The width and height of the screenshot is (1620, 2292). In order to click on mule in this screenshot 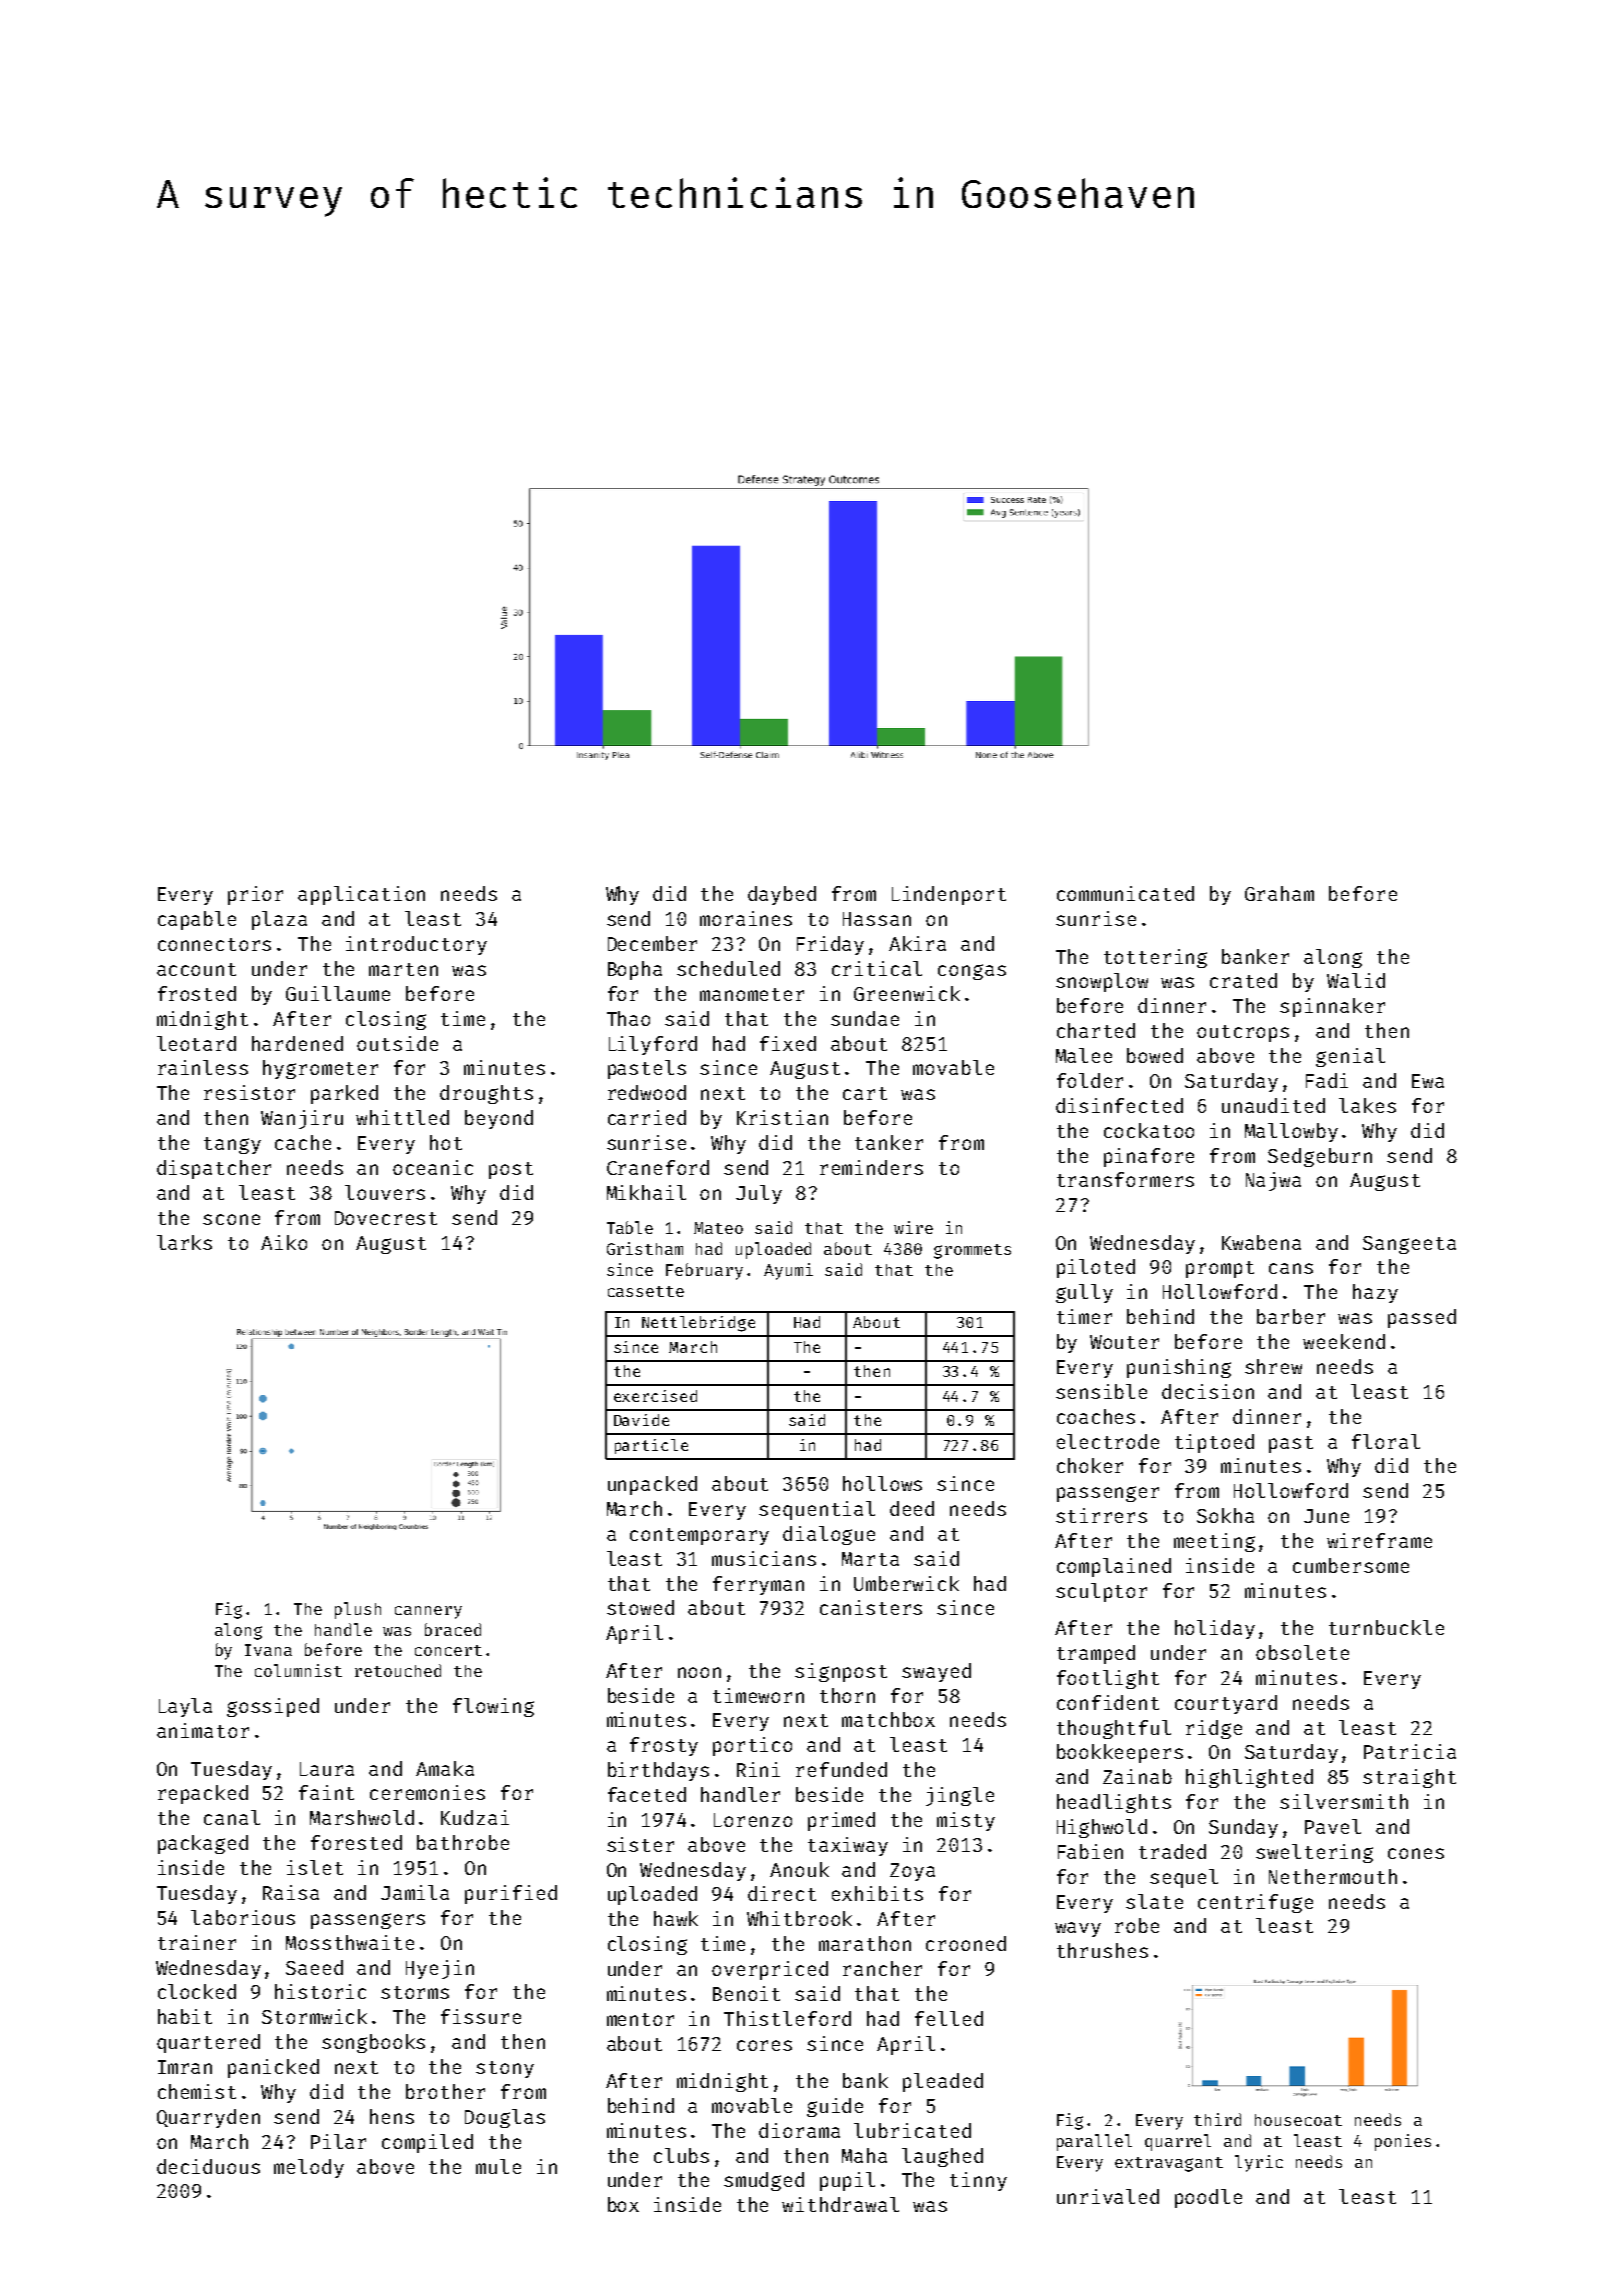, I will do `click(498, 2166)`.
